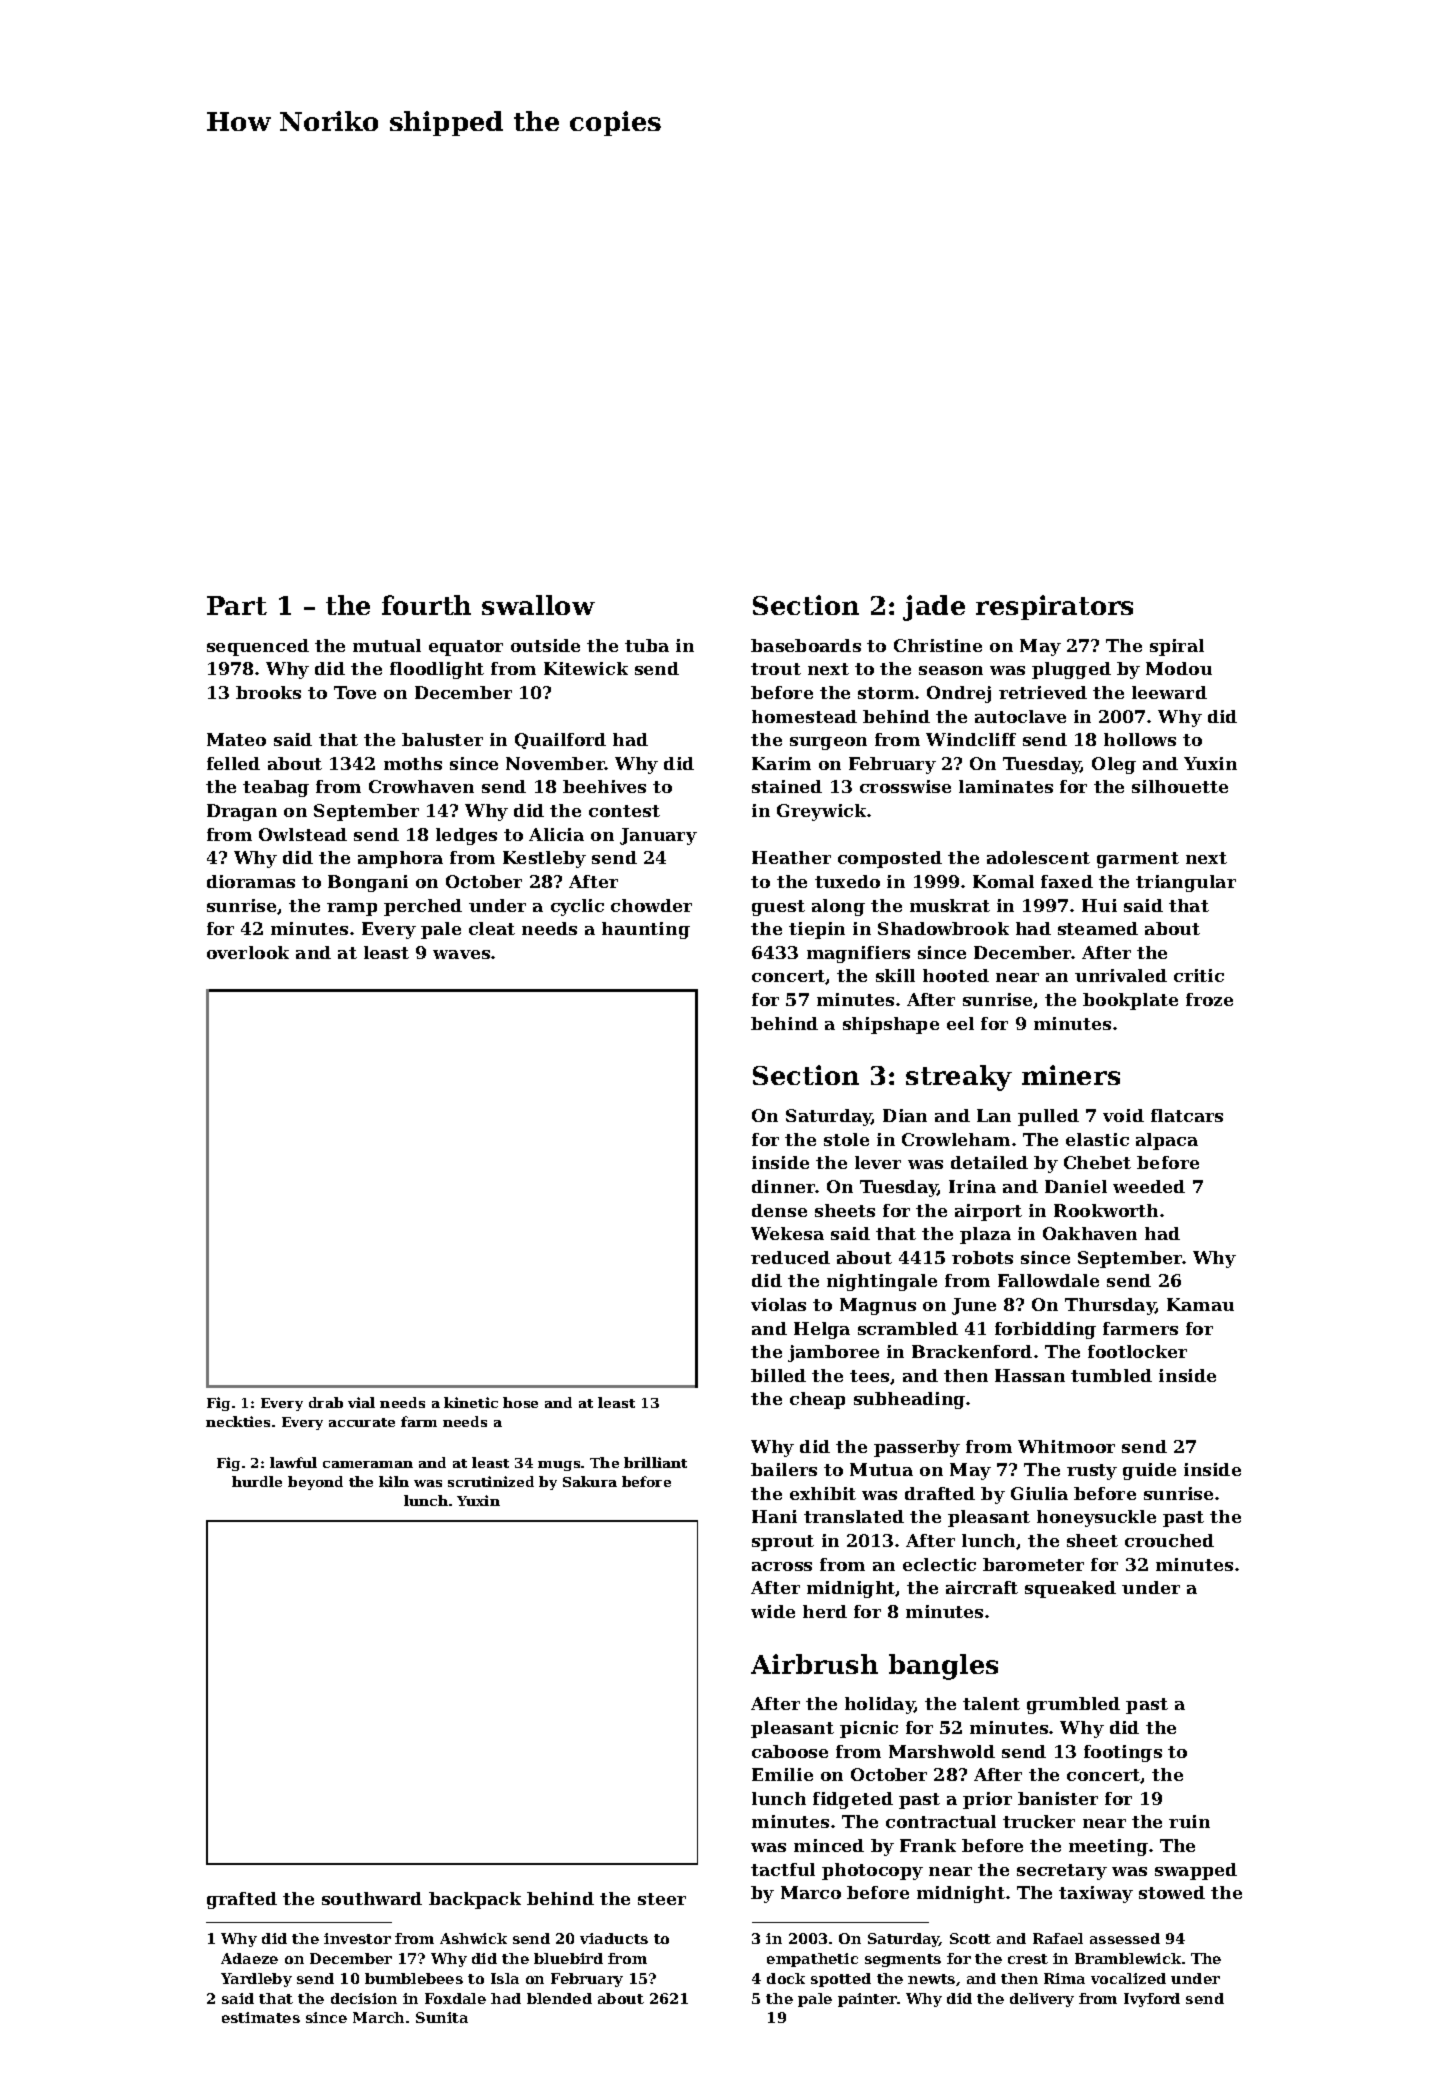 This screenshot has width=1450, height=2100. What do you see at coordinates (242, 1900) in the screenshot?
I see `grafted` at bounding box center [242, 1900].
